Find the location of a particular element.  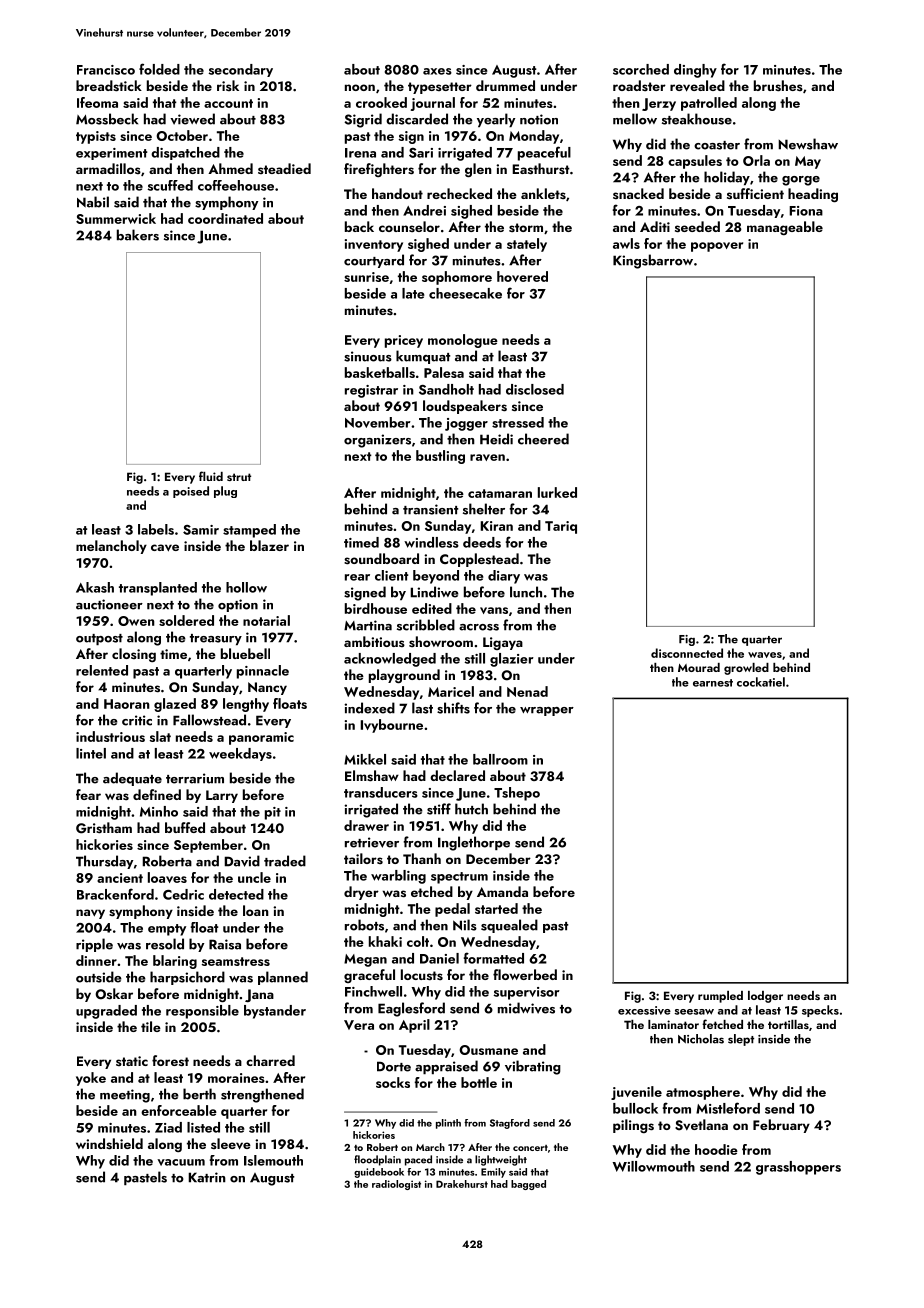

auctioneer is located at coordinates (109, 604).
